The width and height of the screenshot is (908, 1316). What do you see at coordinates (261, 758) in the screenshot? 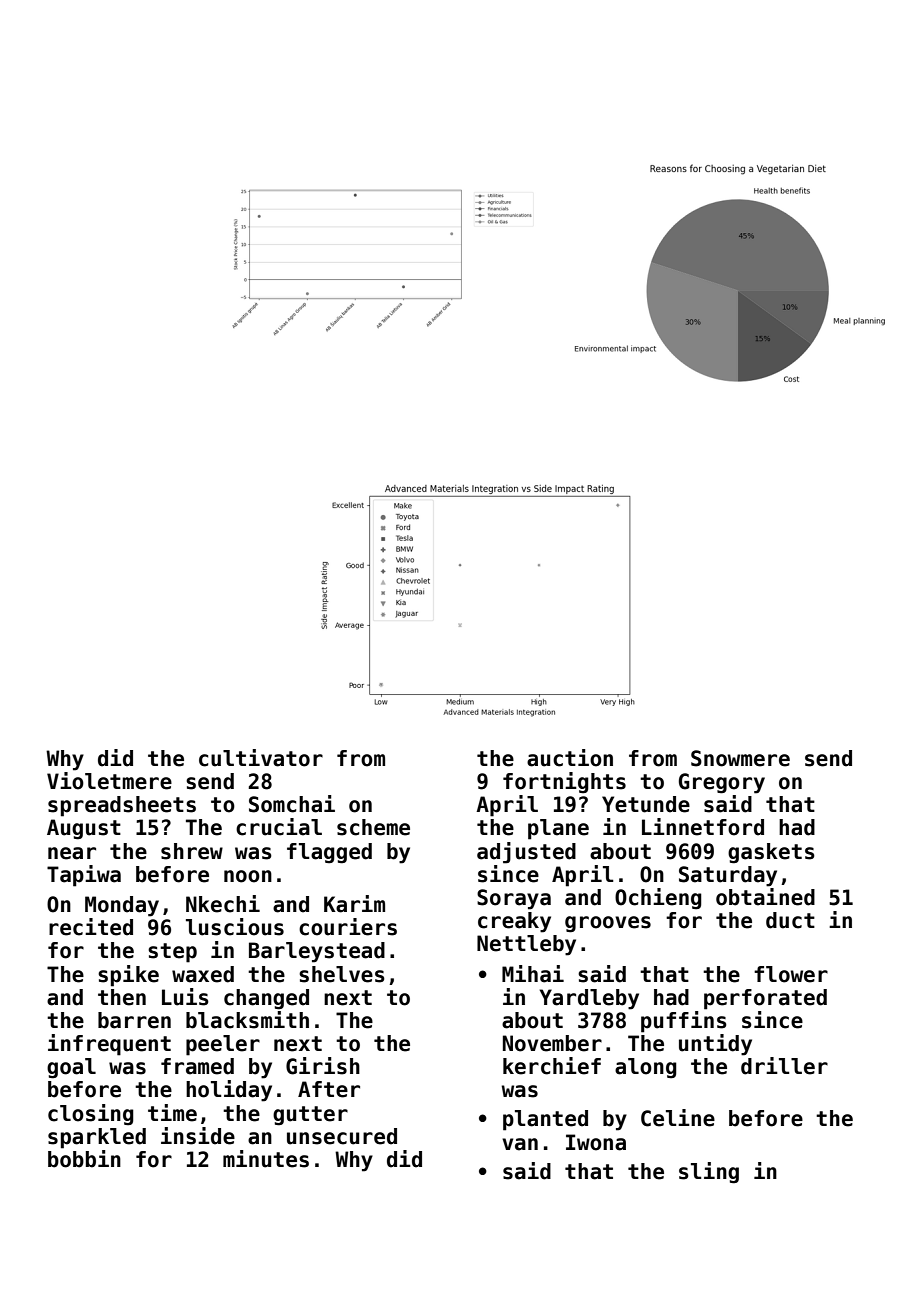
I see `cultivator` at bounding box center [261, 758].
